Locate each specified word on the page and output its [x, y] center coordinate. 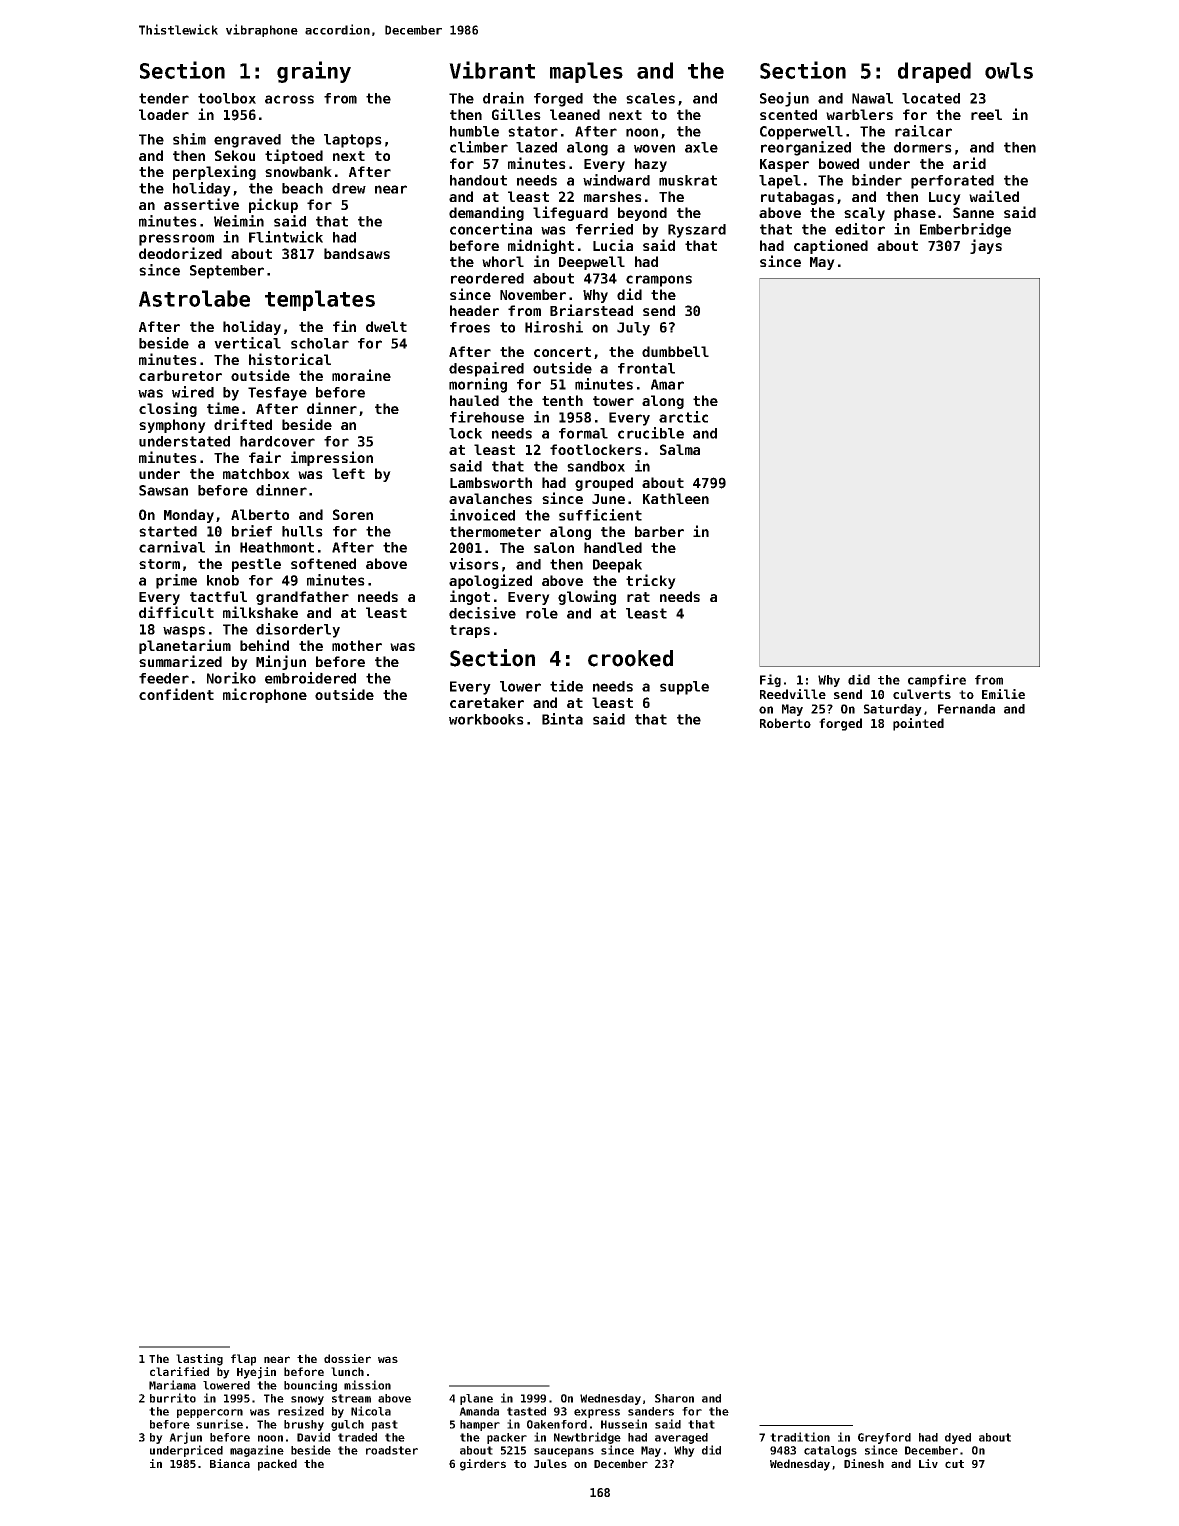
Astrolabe [194, 298]
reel [986, 114]
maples [586, 72]
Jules [550, 1463]
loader [164, 114]
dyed [958, 1438]
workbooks [486, 719]
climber [479, 147]
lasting [199, 1360]
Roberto [785, 723]
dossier [347, 1358]
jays [986, 246]
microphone [265, 695]
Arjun [185, 1438]
